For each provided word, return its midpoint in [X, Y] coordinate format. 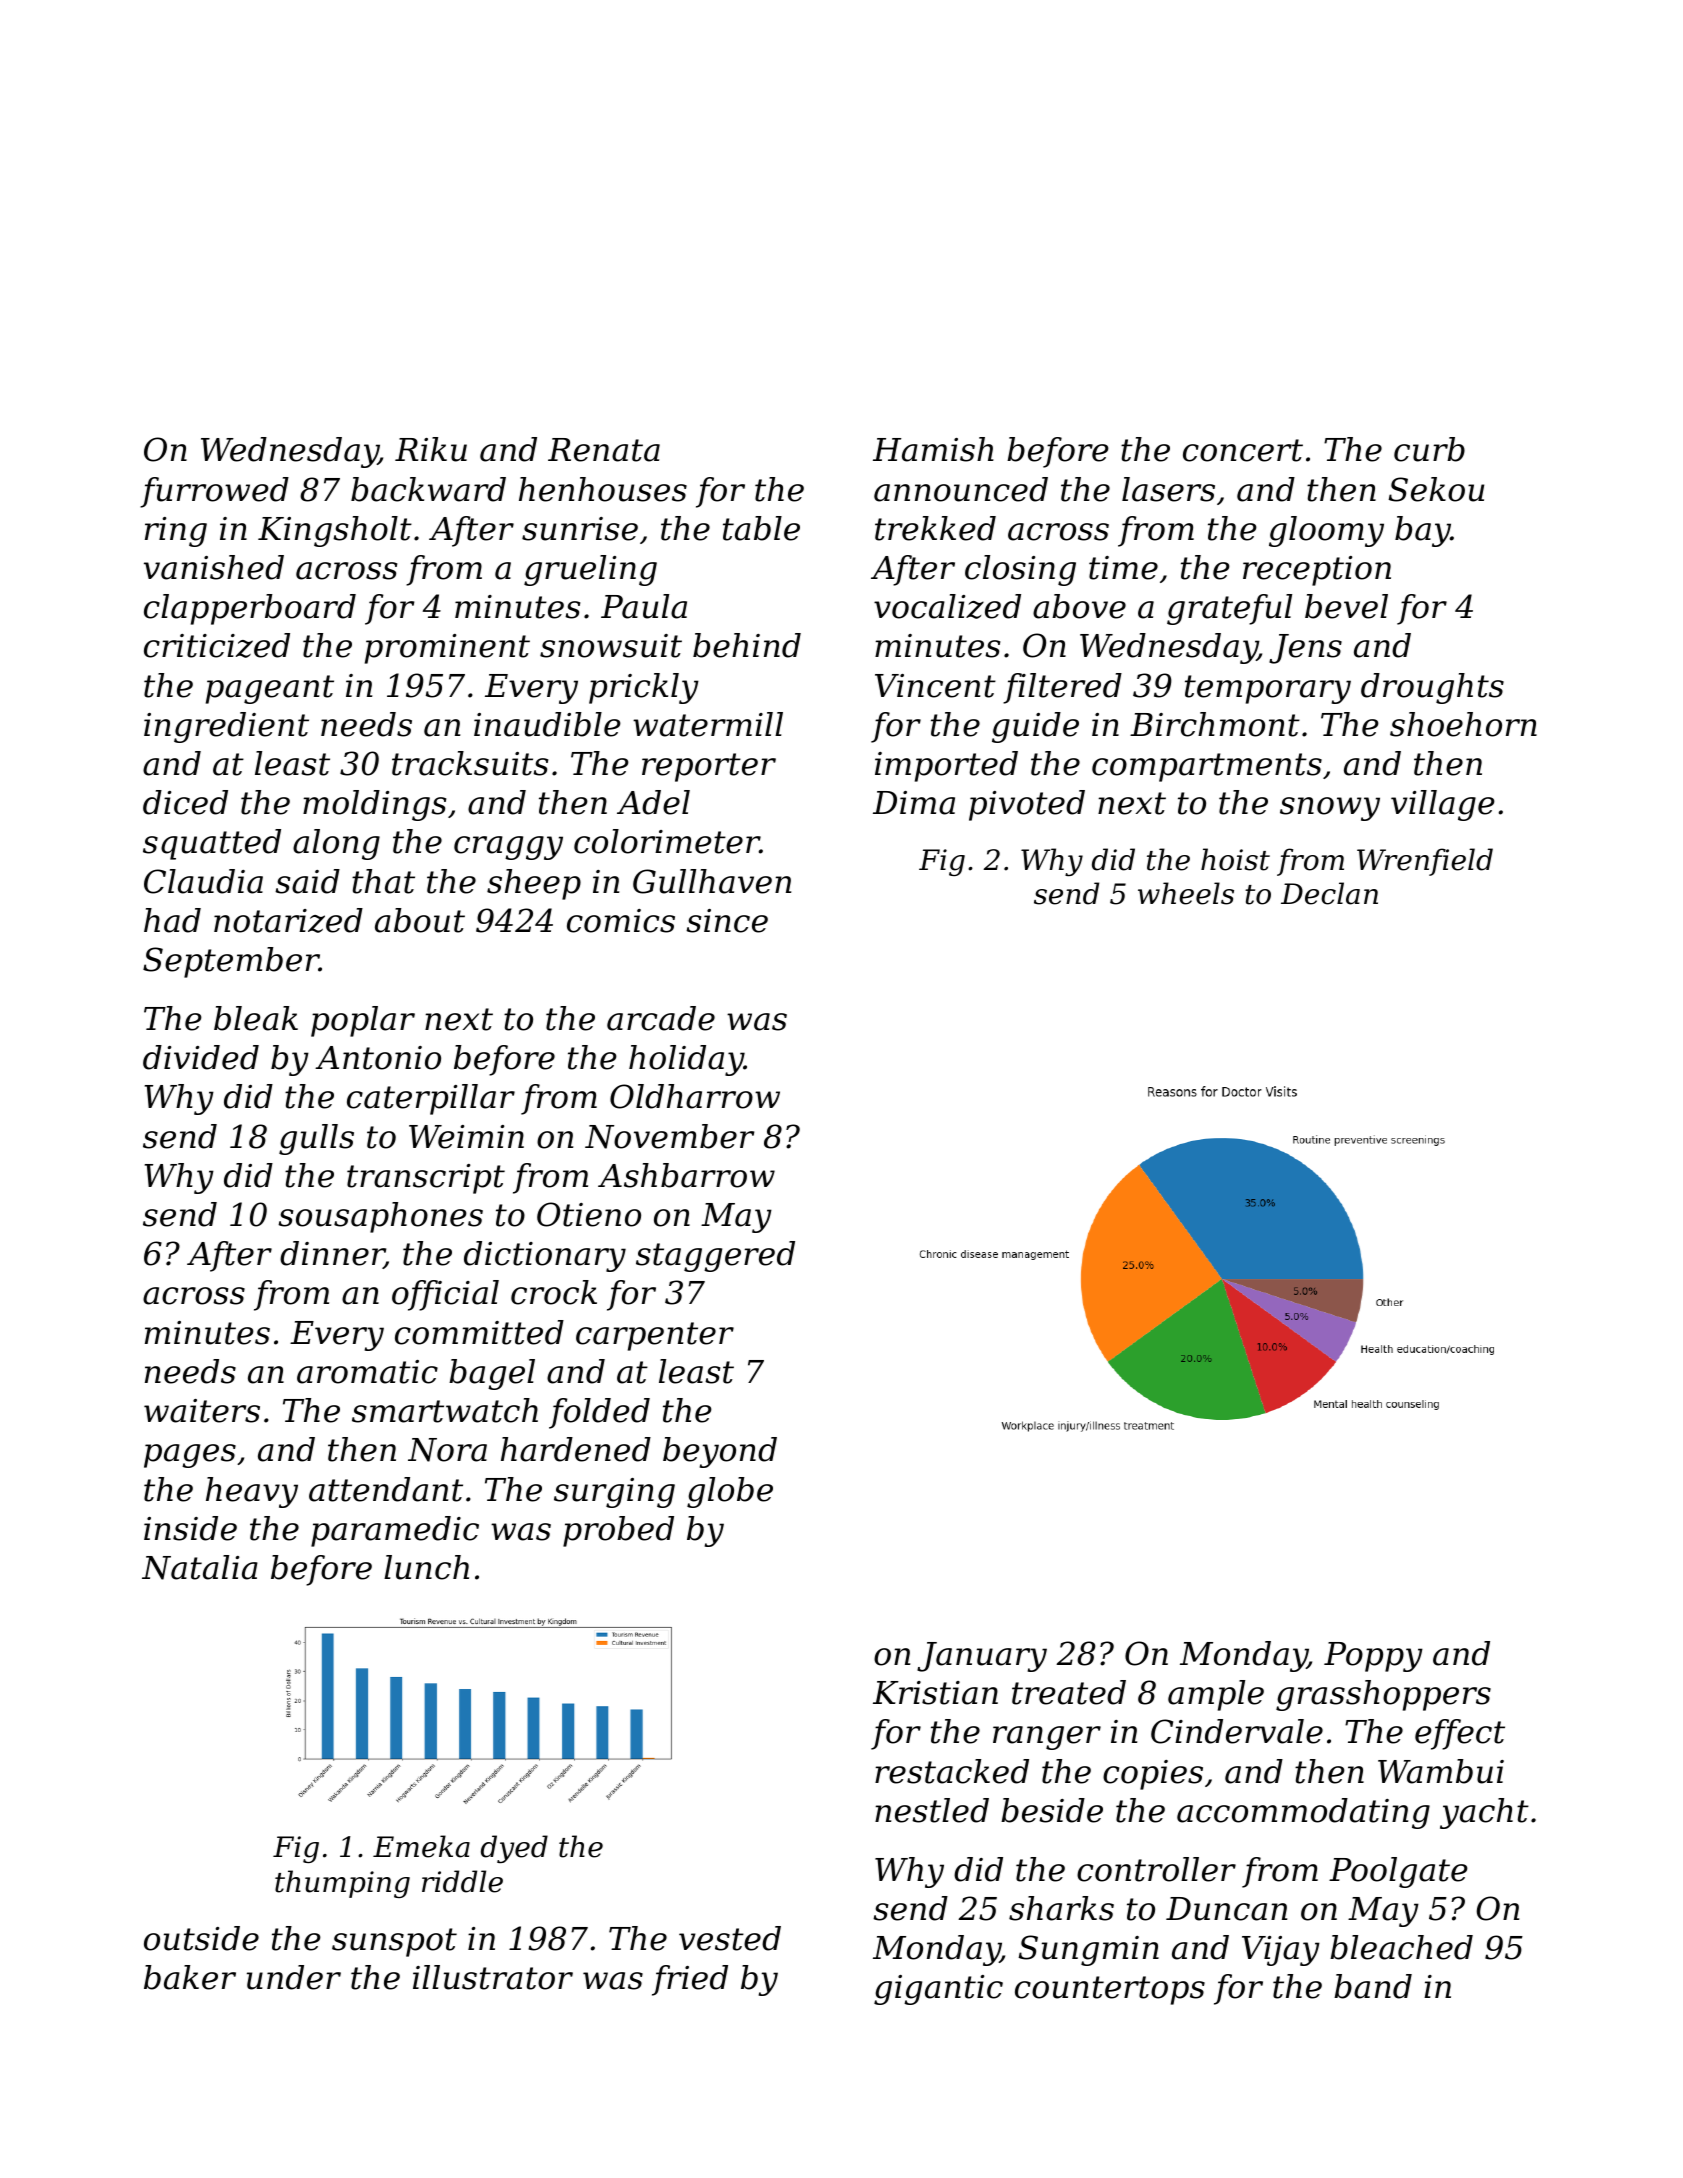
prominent [447, 649]
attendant [386, 1489]
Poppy [1373, 1657]
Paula [644, 606]
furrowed [214, 492]
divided [201, 1057]
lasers [1168, 489]
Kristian [935, 1693]
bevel [1346, 606]
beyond [720, 1452]
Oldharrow [695, 1096]
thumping [342, 1884]
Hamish [933, 449]
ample [1216, 1695]
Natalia [200, 1567]
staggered [715, 1256]
